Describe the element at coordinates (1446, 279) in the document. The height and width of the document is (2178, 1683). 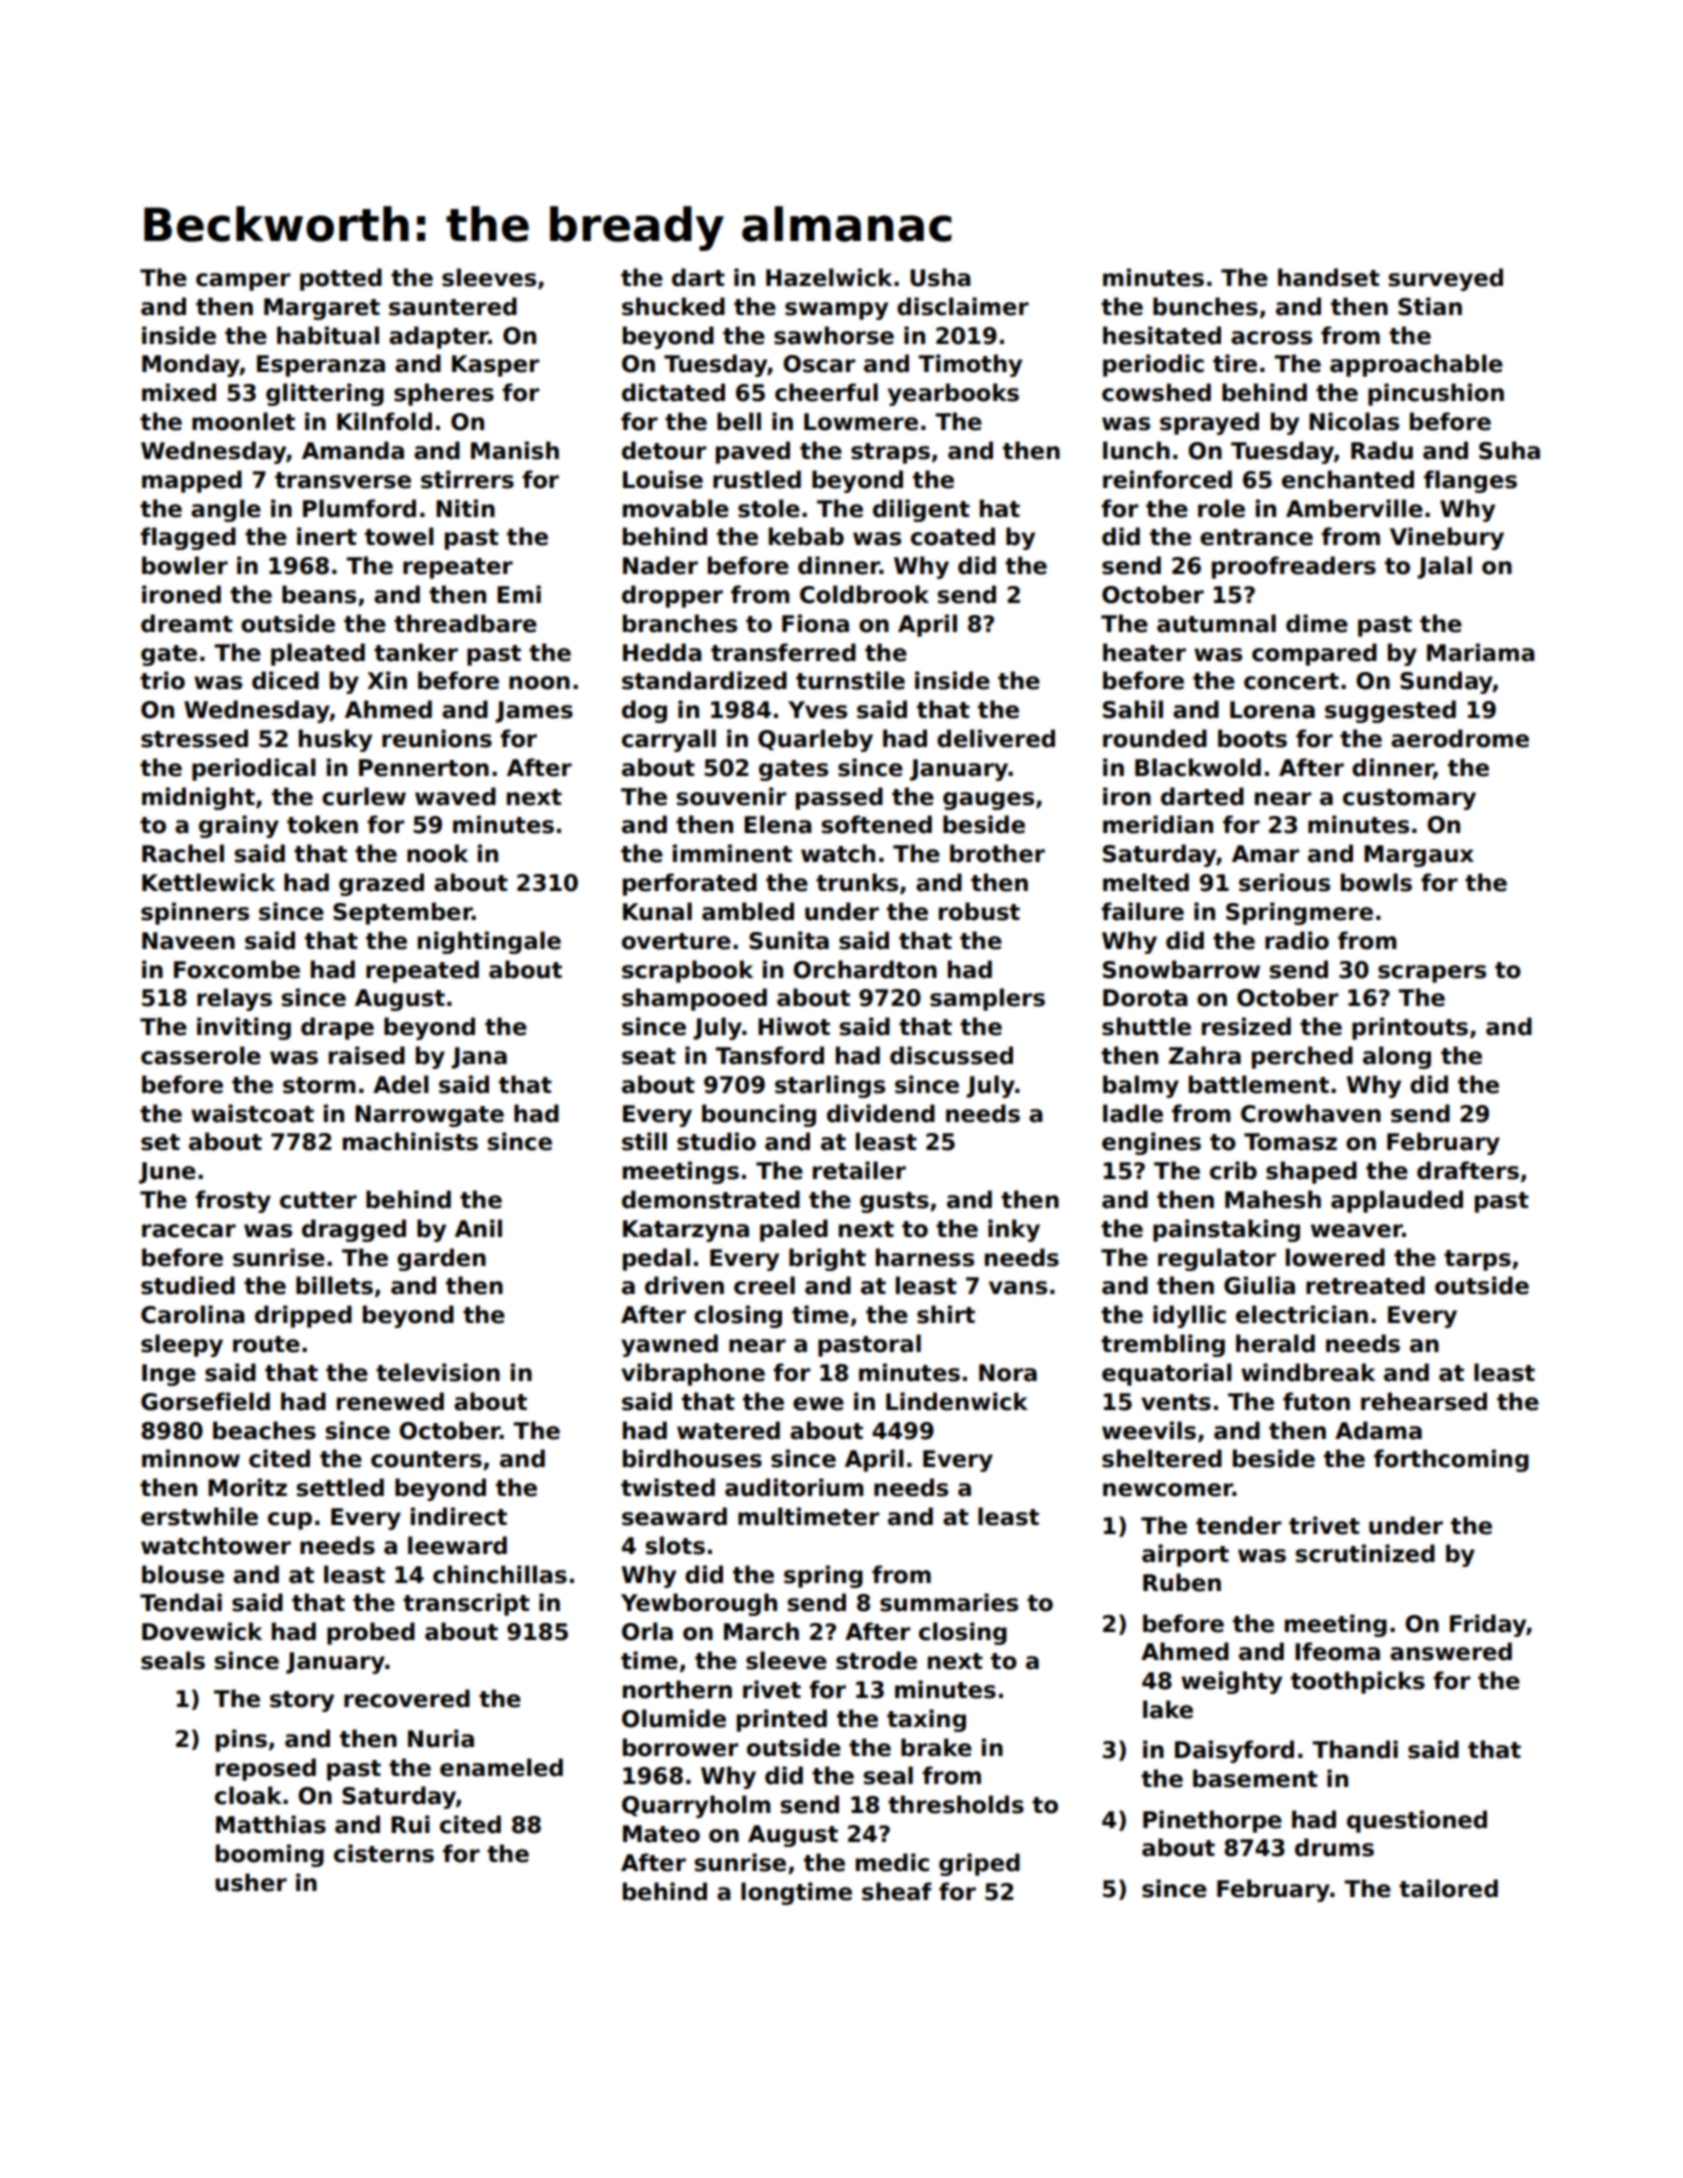
I see `surveyed` at that location.
